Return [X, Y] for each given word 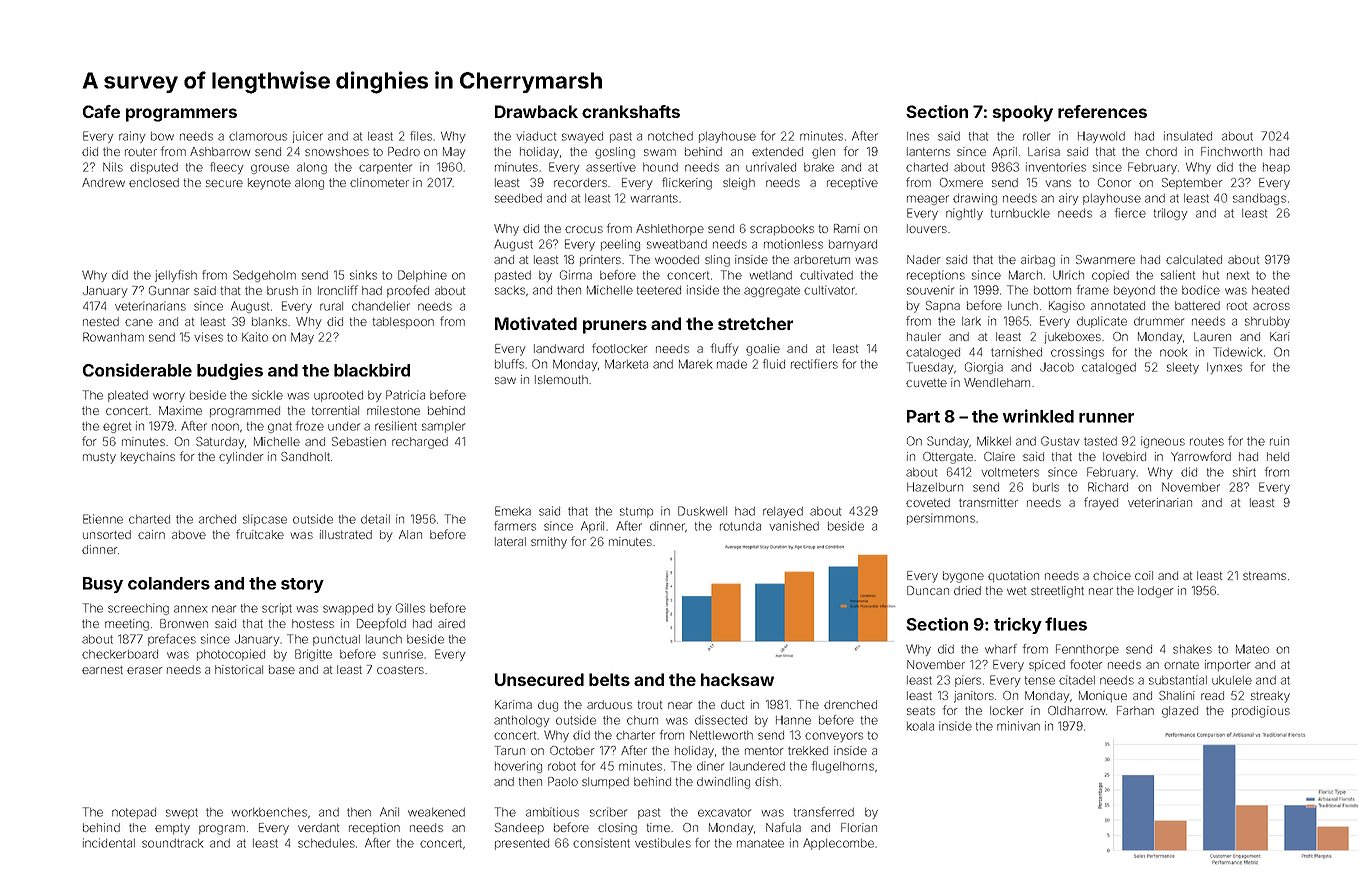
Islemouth [561, 379]
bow [162, 136]
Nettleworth [721, 735]
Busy [103, 585]
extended [777, 151]
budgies [230, 371]
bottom [1052, 290]
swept [182, 813]
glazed [1180, 712]
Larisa [1044, 151]
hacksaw [737, 679]
